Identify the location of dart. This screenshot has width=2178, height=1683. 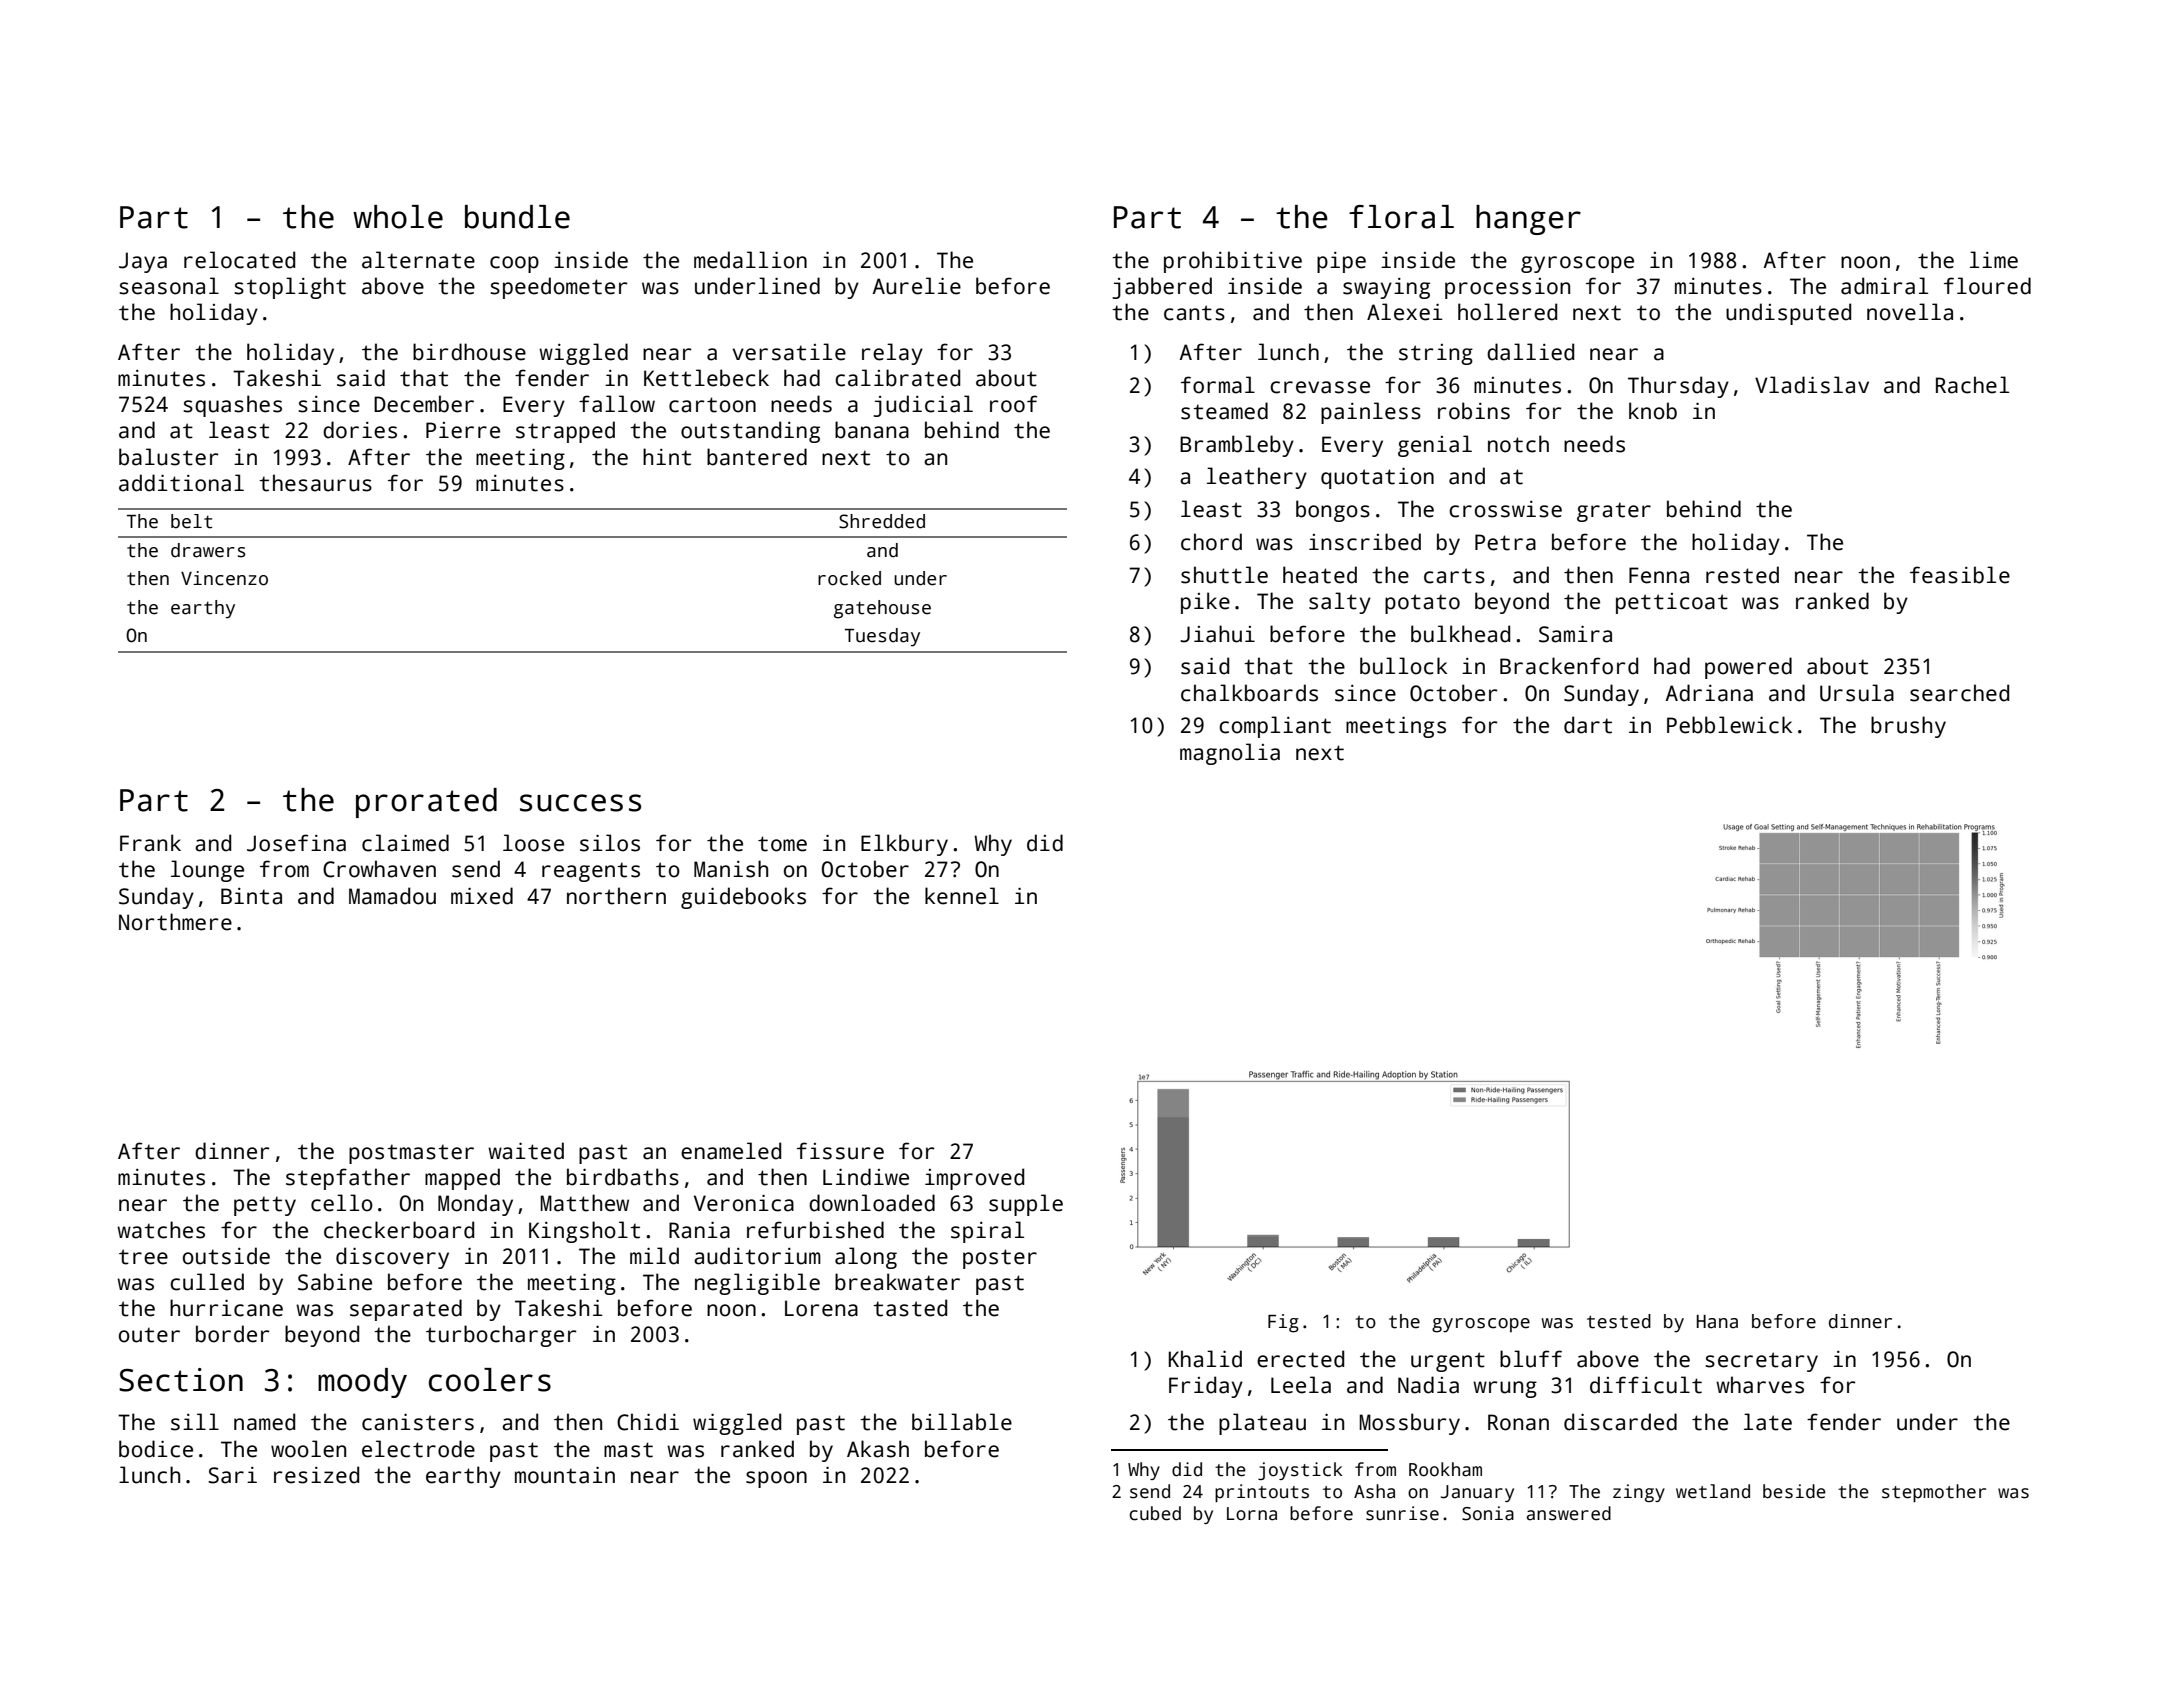
(1588, 725).
